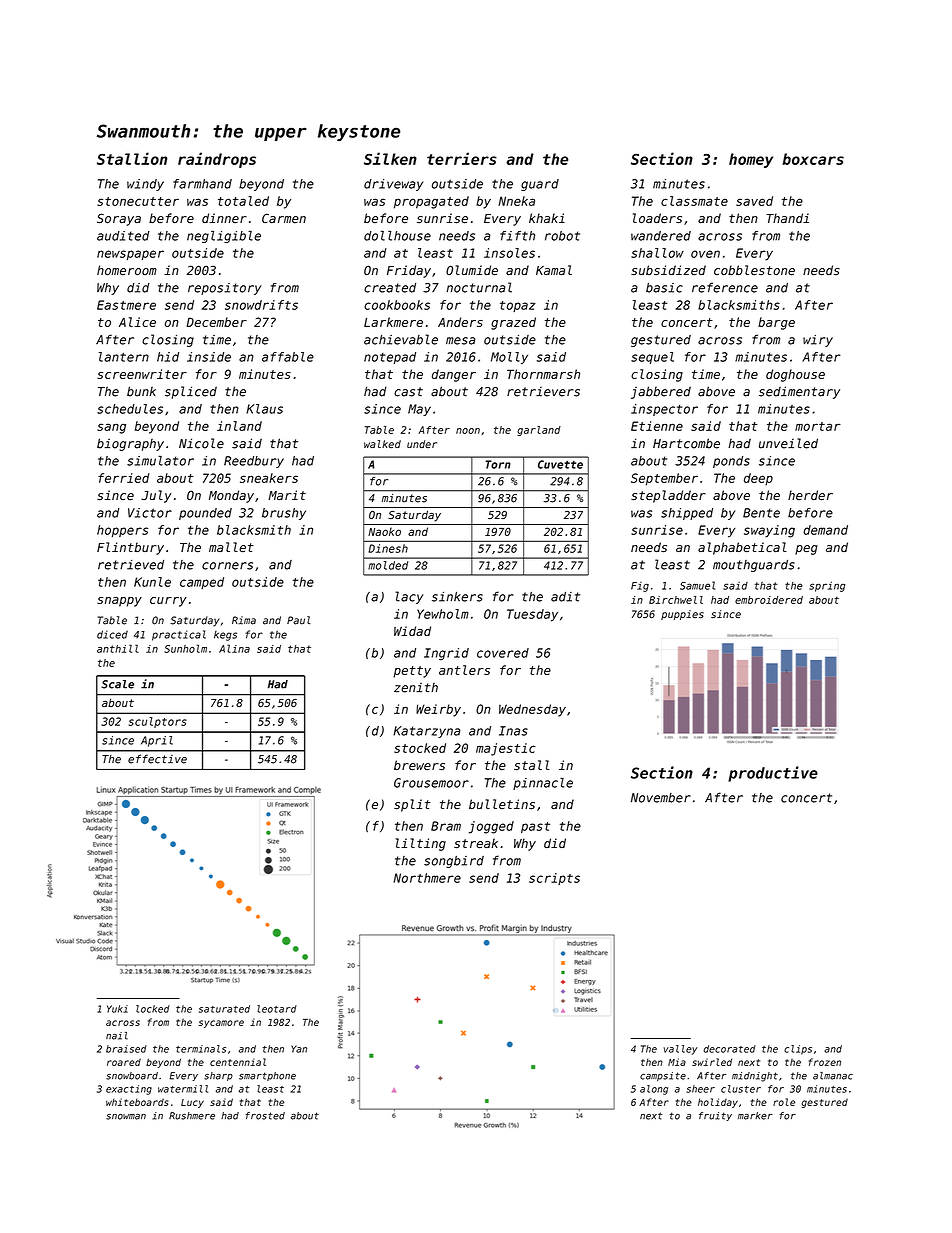 This image has width=952, height=1233. What do you see at coordinates (680, 1050) in the image?
I see `valley` at bounding box center [680, 1050].
